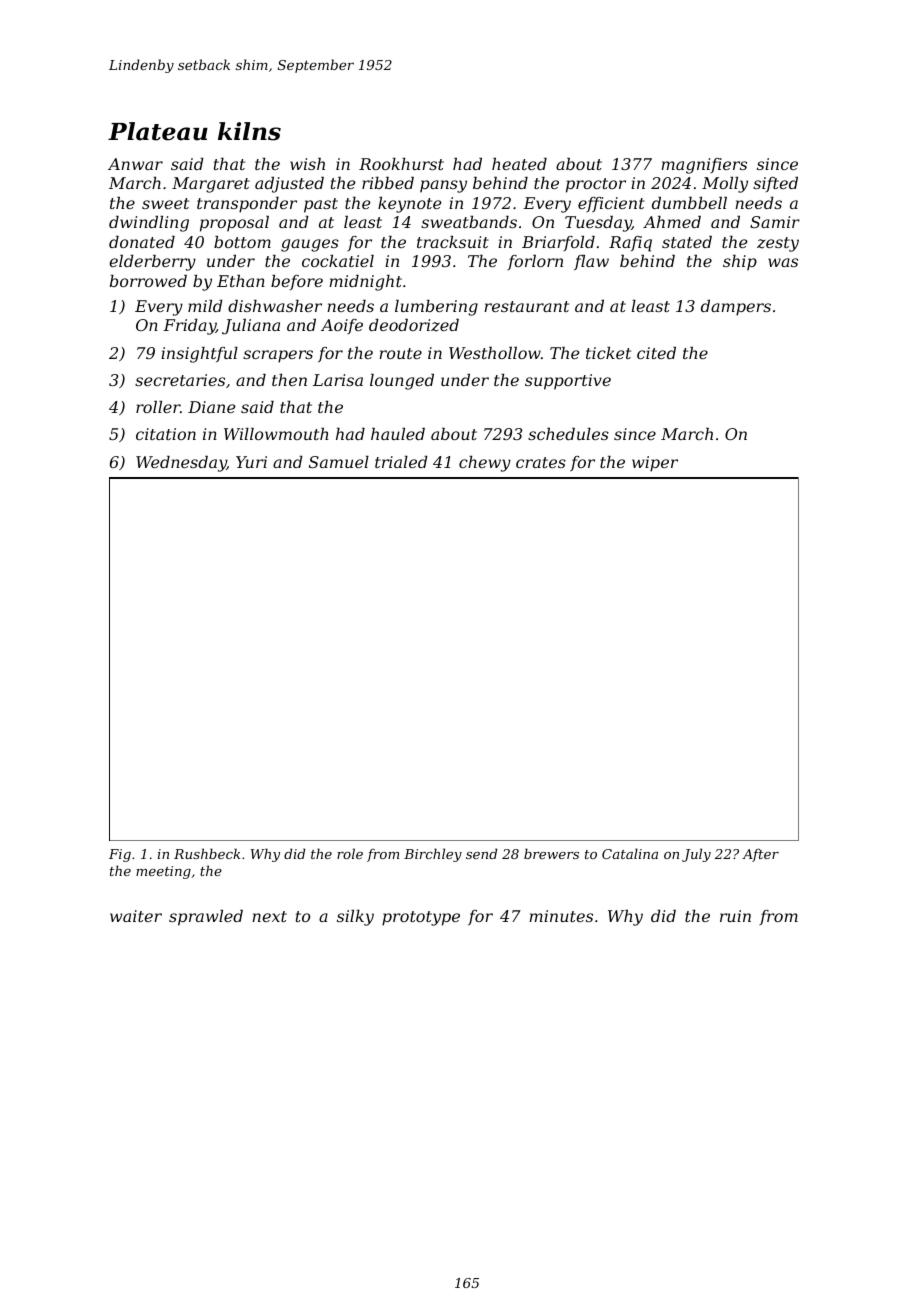  What do you see at coordinates (596, 185) in the screenshot?
I see `proctor` at bounding box center [596, 185].
